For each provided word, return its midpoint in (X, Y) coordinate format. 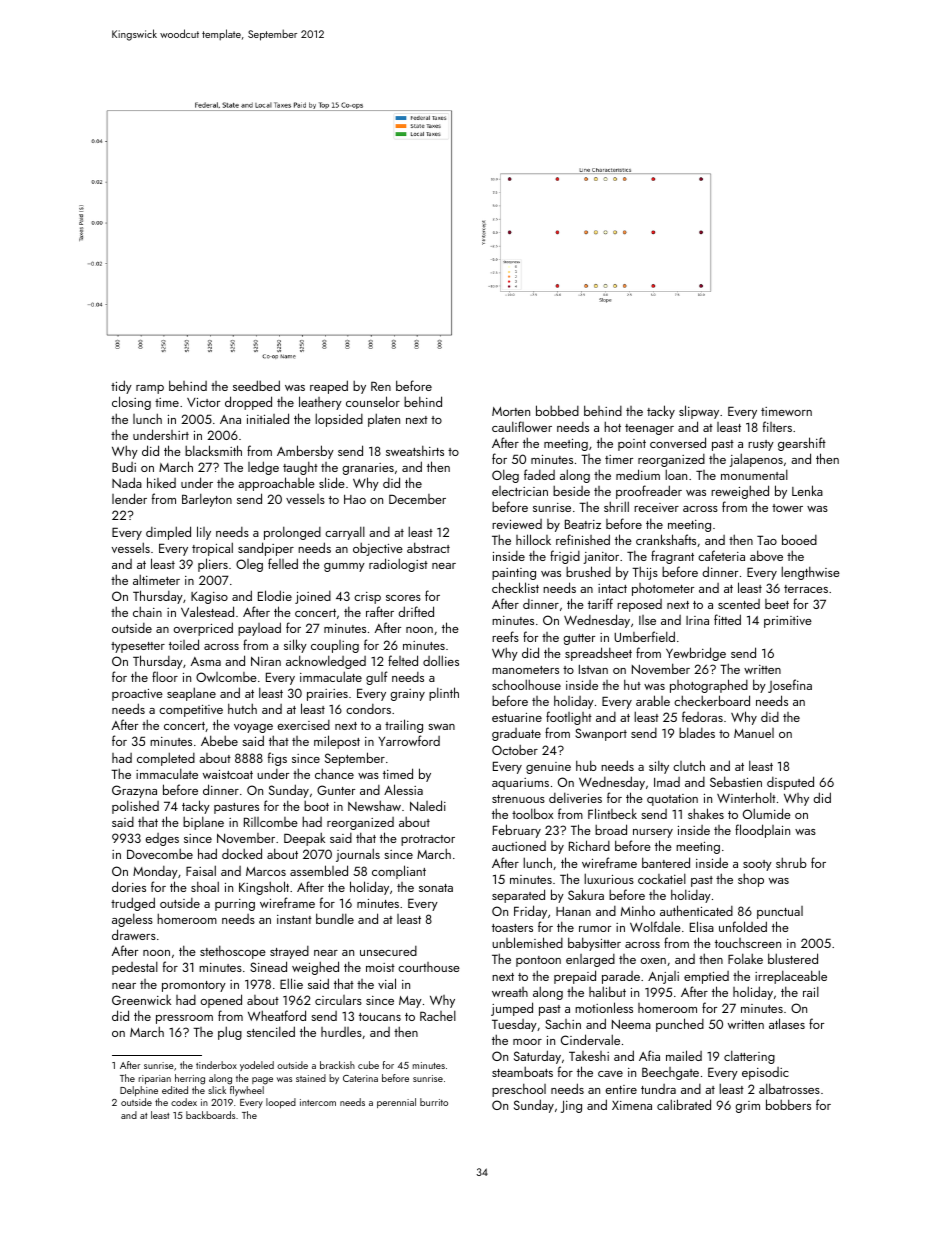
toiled (184, 644)
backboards (210, 1115)
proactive (137, 695)
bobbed (557, 410)
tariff (600, 603)
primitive (788, 622)
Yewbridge (696, 654)
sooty (757, 865)
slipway (699, 412)
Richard (589, 845)
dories (129, 886)
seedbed (256, 385)
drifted (416, 611)
